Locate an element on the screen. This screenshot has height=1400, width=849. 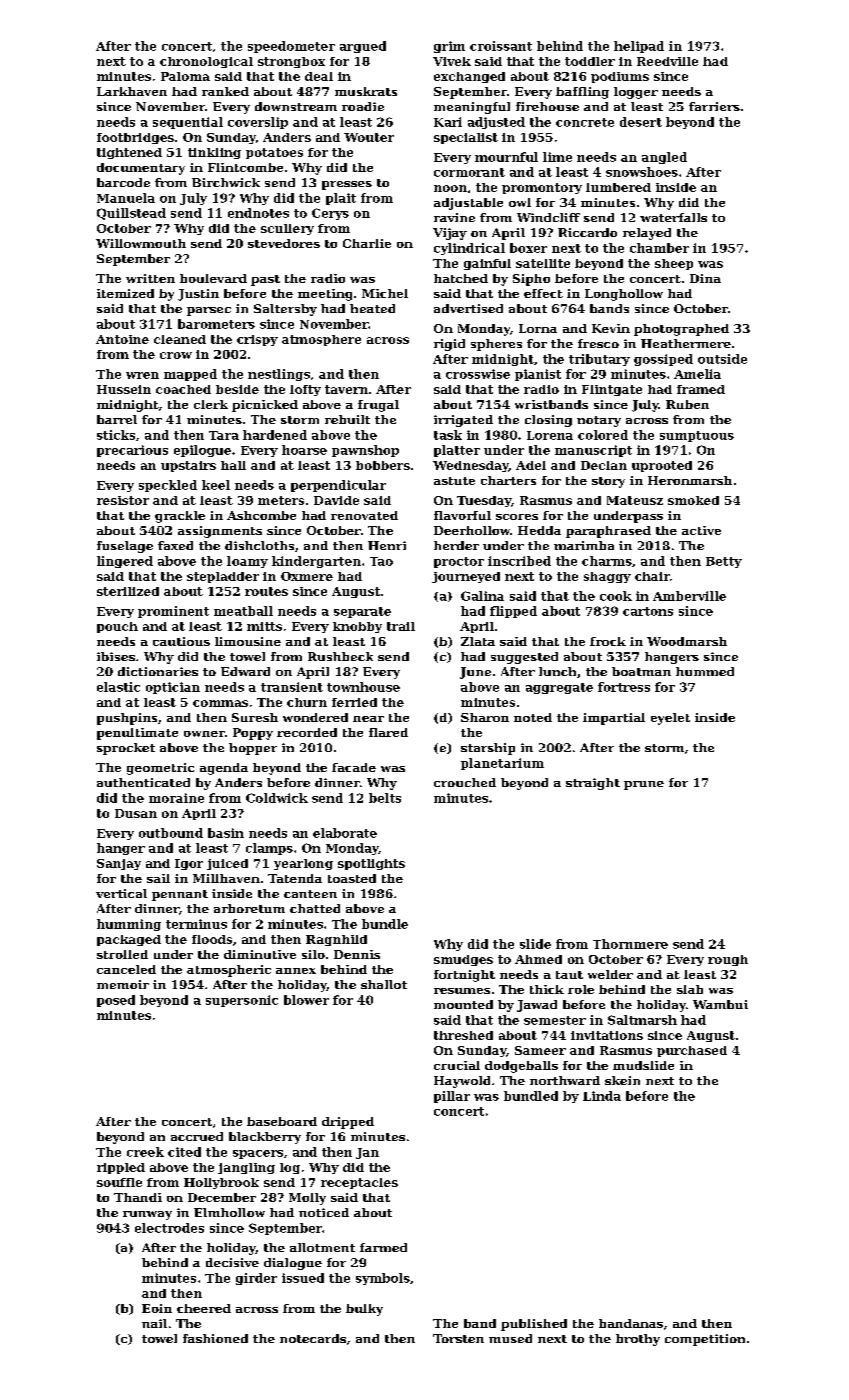
Torsten is located at coordinates (458, 1338).
